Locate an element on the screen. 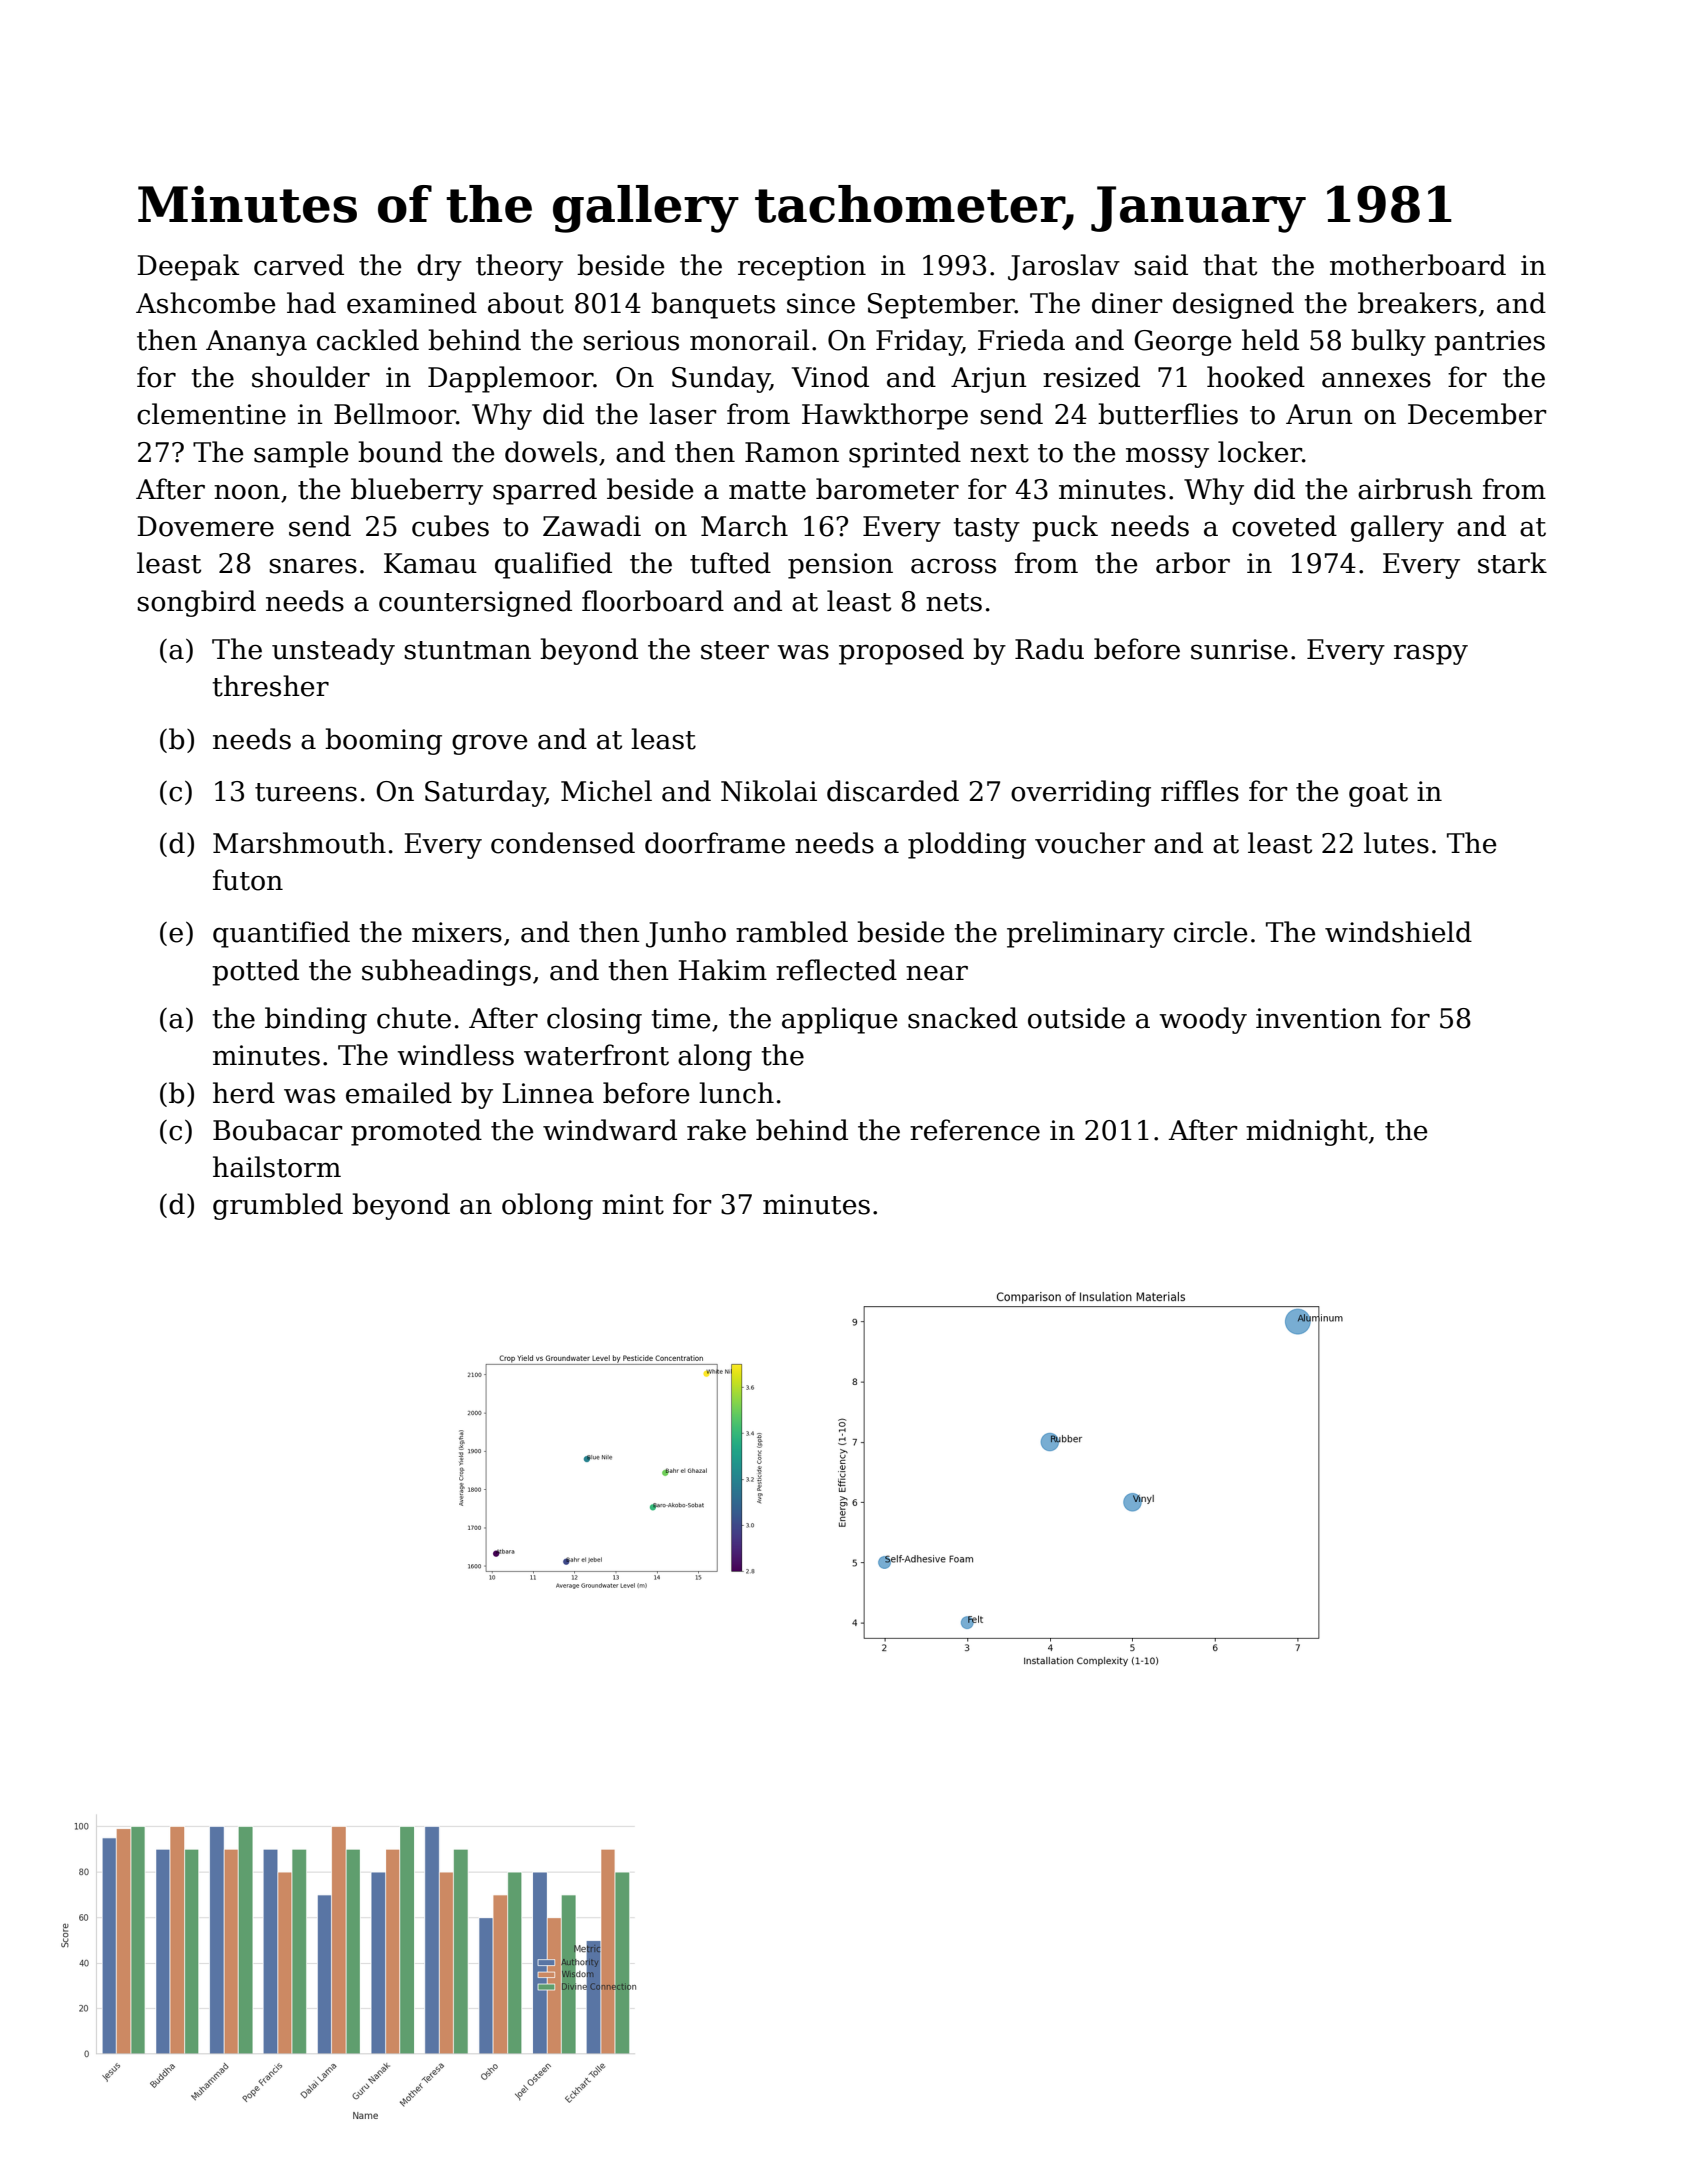  grove is located at coordinates (490, 744).
